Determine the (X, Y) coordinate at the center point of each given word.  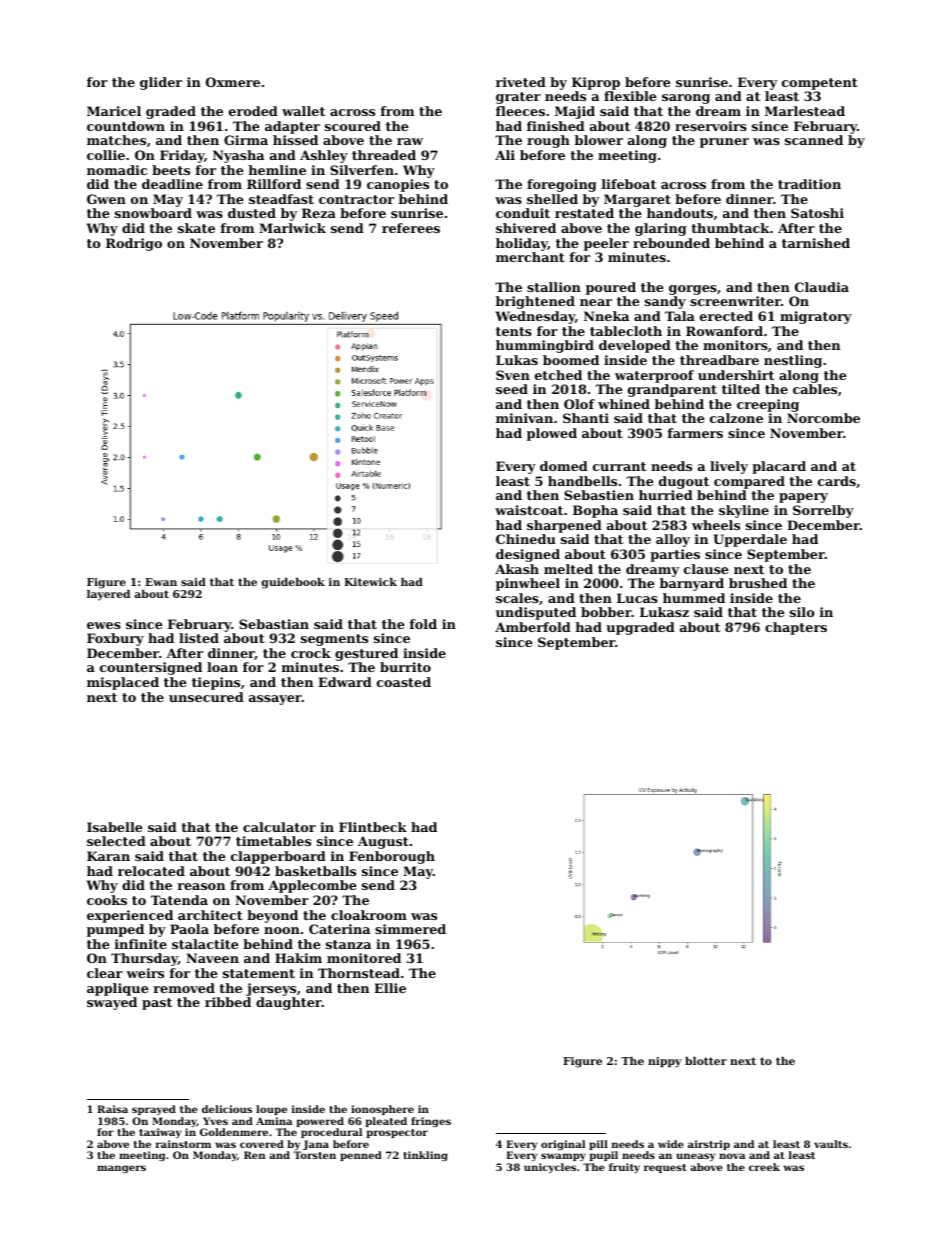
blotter (706, 1061)
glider (161, 83)
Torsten (315, 1155)
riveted (521, 82)
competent (820, 84)
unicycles (550, 1168)
